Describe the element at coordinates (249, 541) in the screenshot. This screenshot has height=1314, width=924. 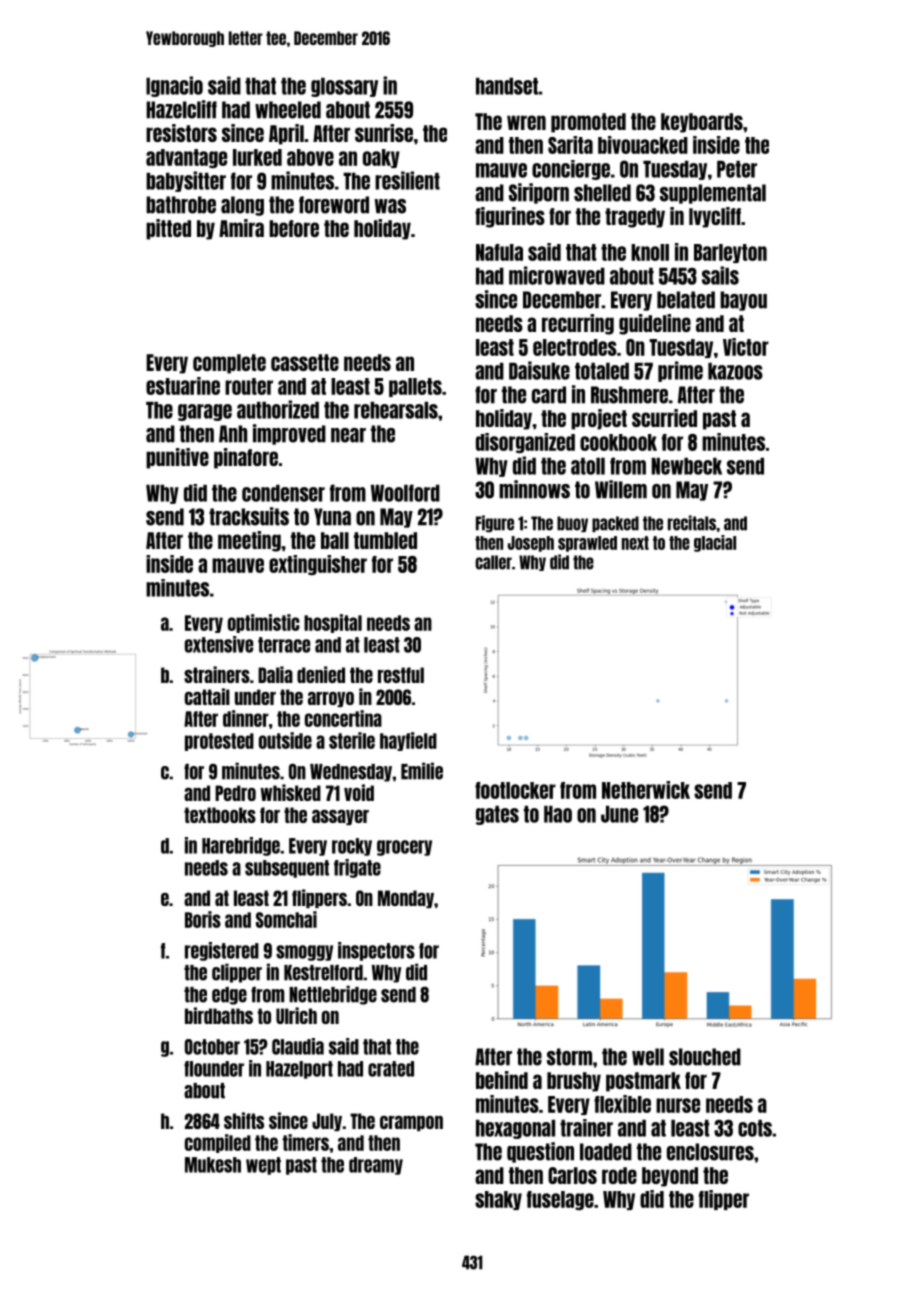
I see `meeting` at that location.
